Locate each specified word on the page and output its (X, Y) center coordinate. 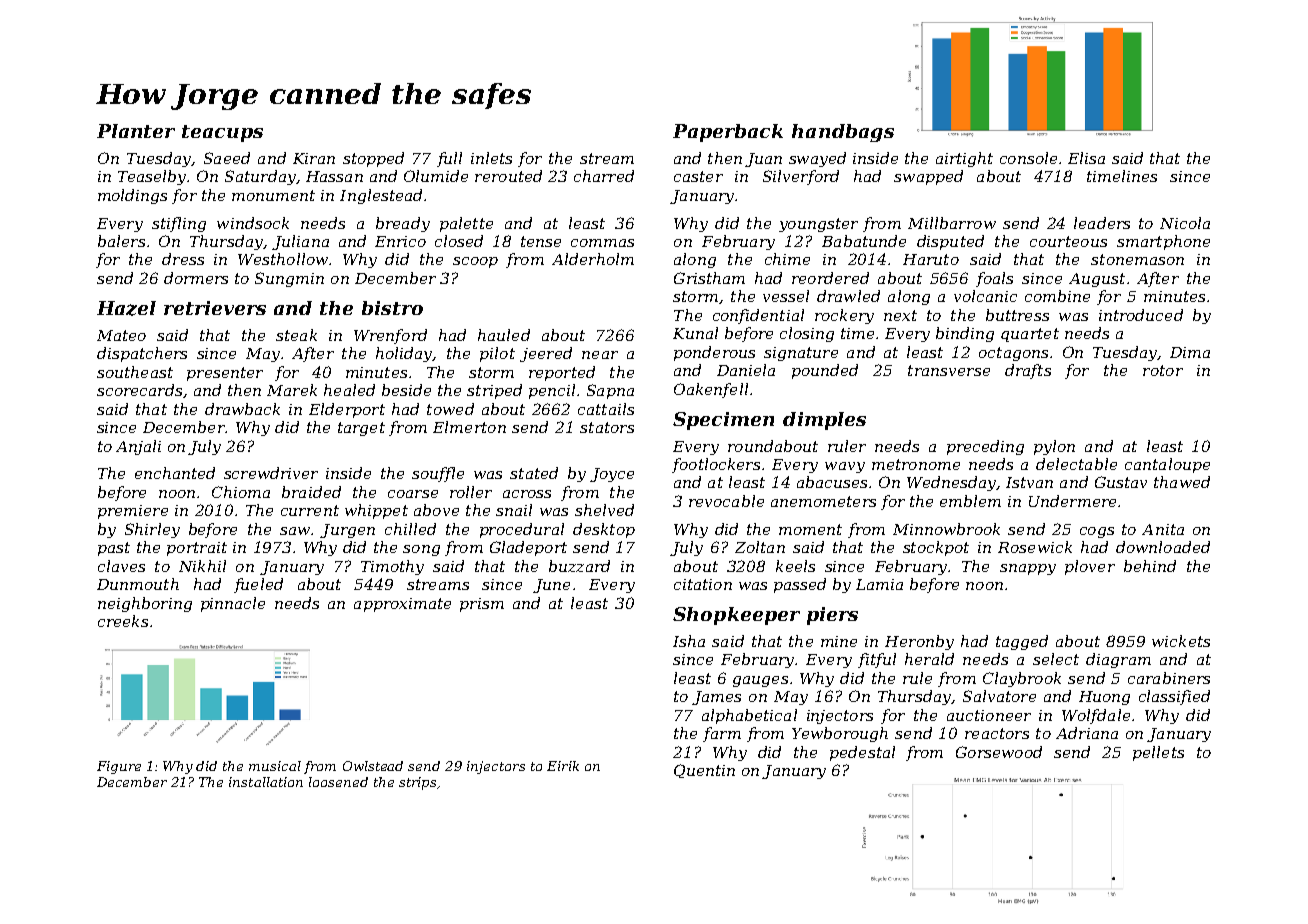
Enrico (400, 241)
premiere (133, 512)
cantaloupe (1167, 465)
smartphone (1163, 242)
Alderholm (593, 259)
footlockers (716, 465)
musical (275, 766)
